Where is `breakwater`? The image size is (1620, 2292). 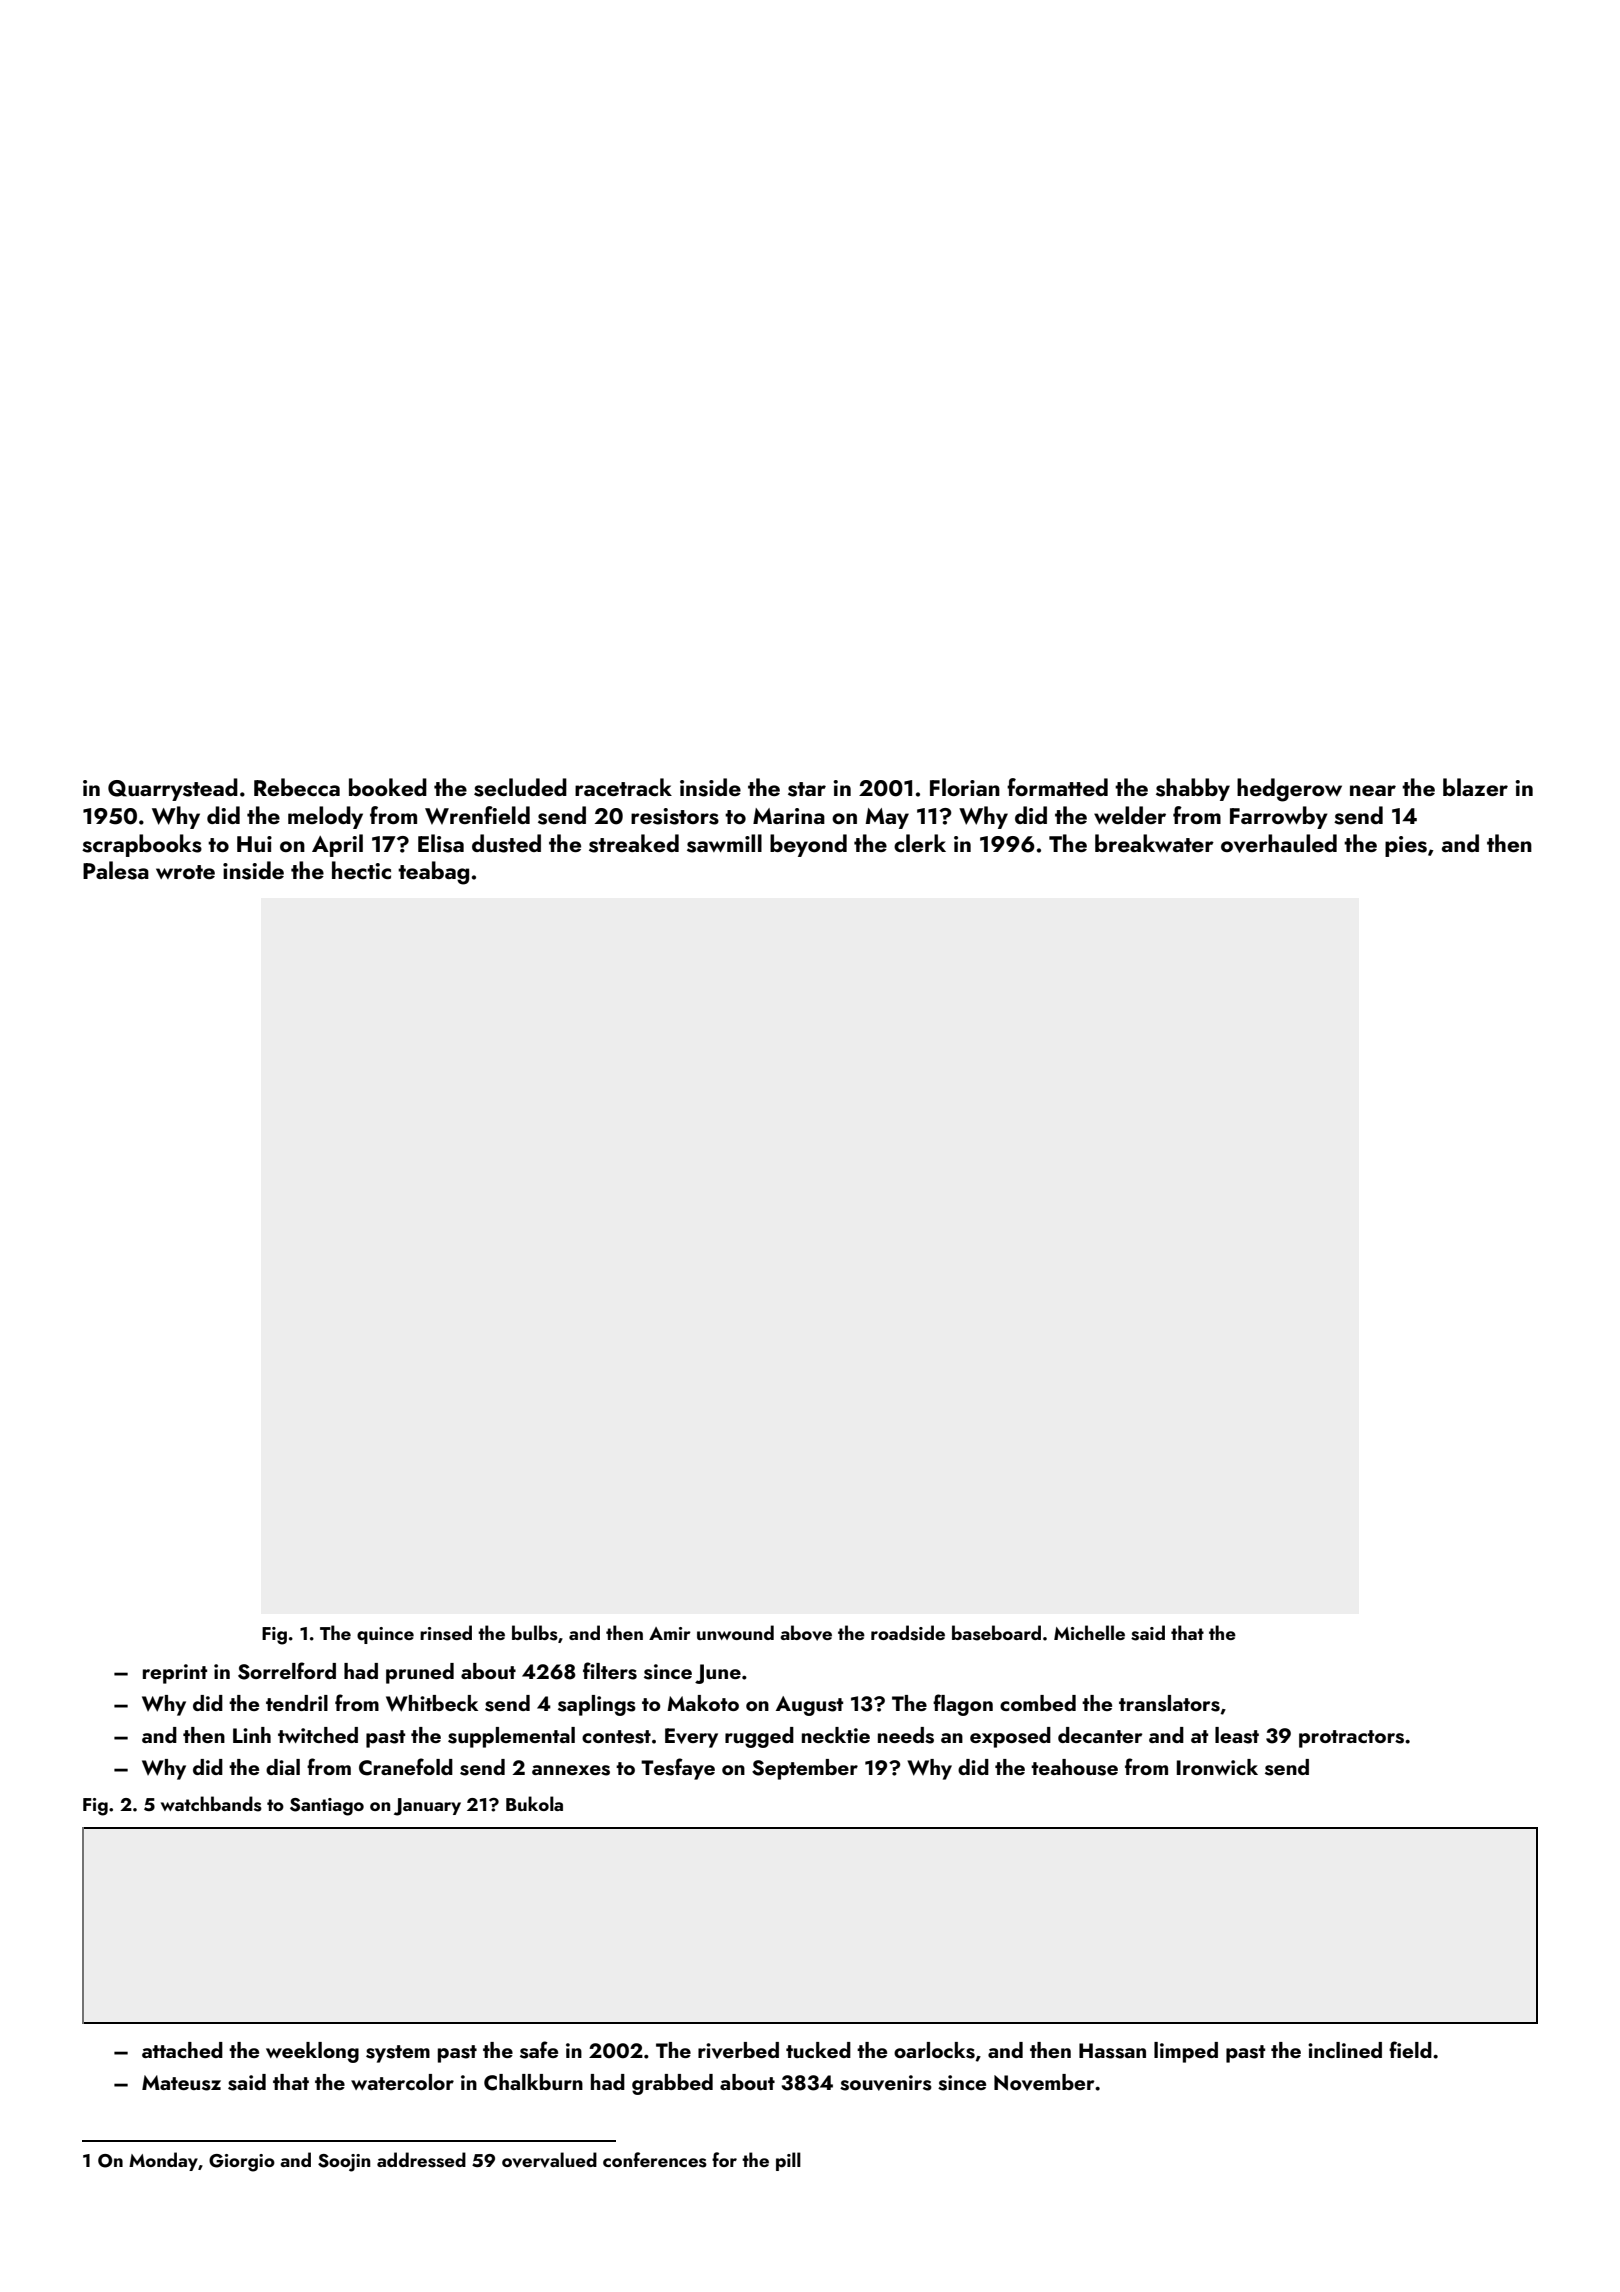 breakwater is located at coordinates (1154, 843).
